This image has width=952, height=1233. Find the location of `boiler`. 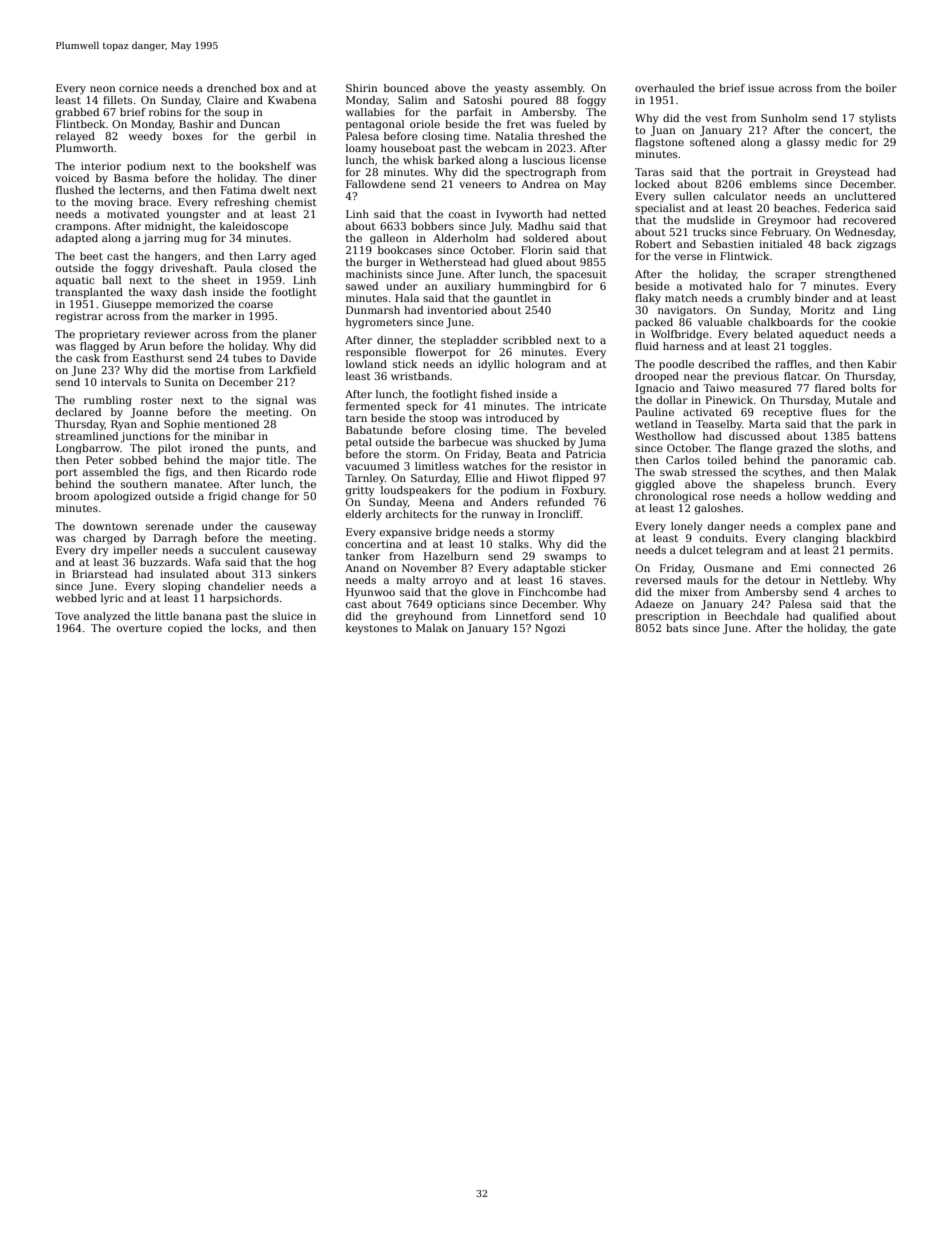

boiler is located at coordinates (881, 88).
